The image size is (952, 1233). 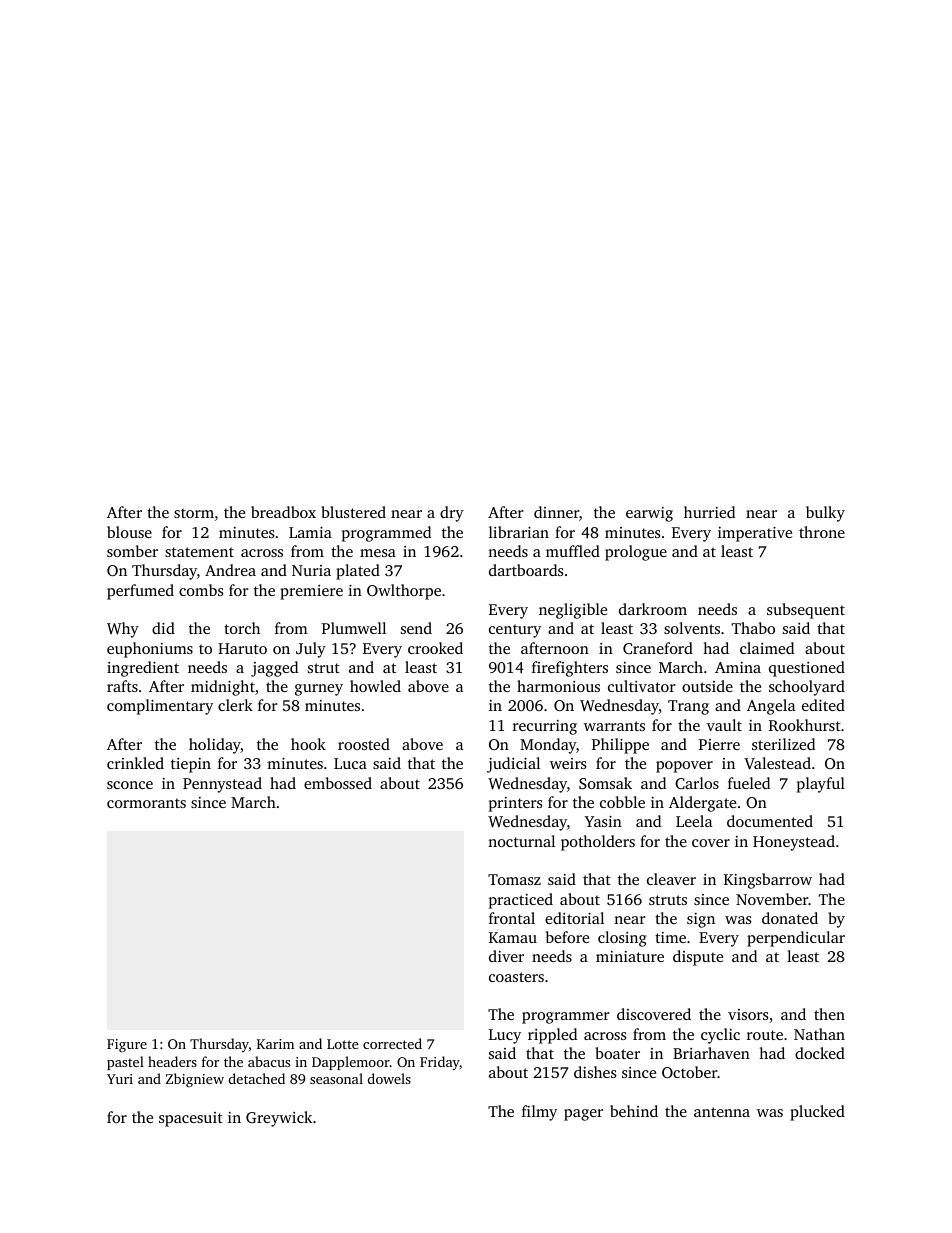 I want to click on Kingsbarrow, so click(x=768, y=881).
